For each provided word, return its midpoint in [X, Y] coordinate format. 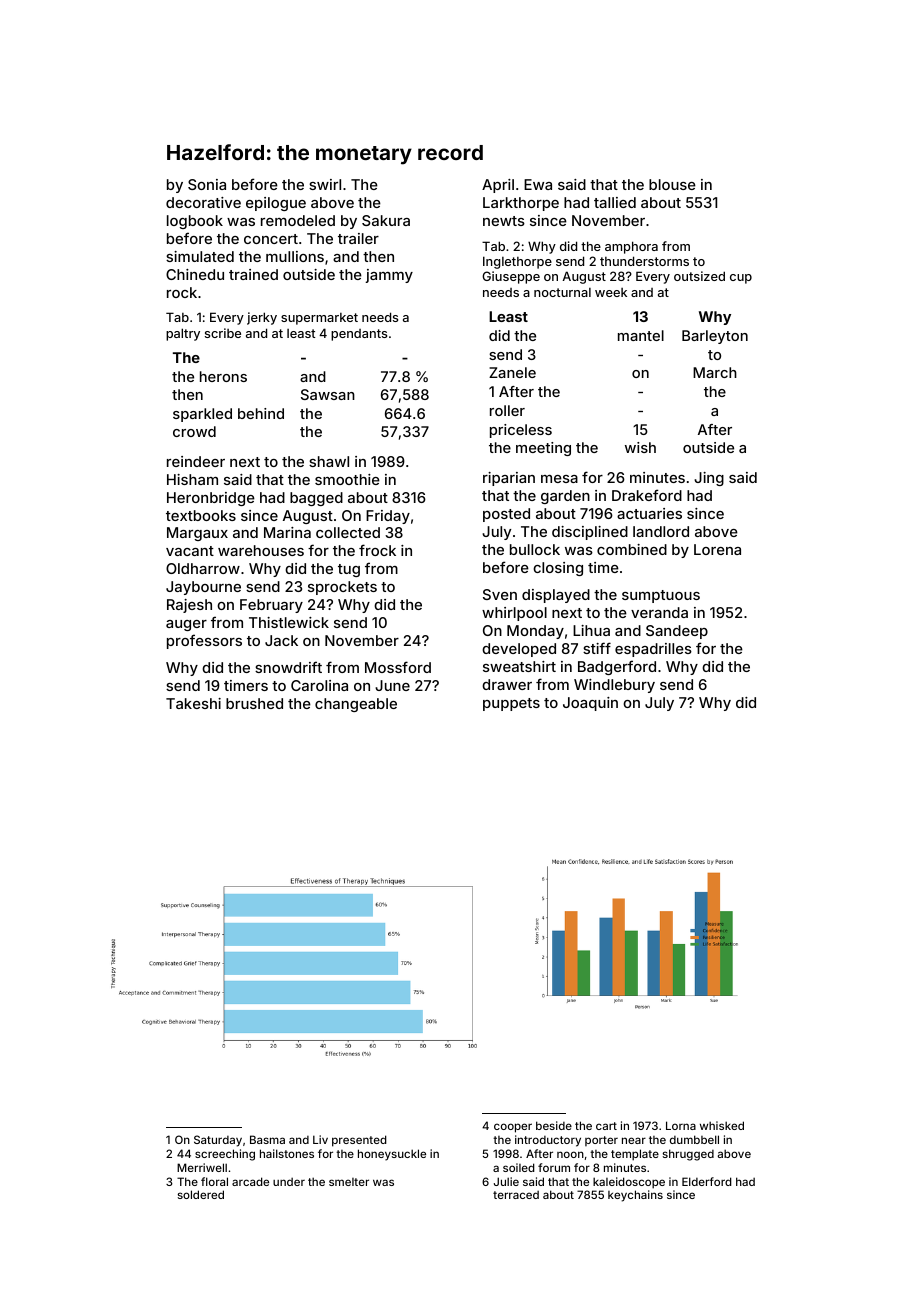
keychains [635, 1196]
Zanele [512, 372]
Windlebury [614, 686]
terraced [516, 1195]
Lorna [681, 1125]
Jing [709, 479]
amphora [631, 247]
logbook [195, 222]
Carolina [319, 685]
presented [359, 1141]
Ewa [538, 184]
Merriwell [202, 1167]
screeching [225, 1155]
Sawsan [328, 394]
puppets [511, 704]
